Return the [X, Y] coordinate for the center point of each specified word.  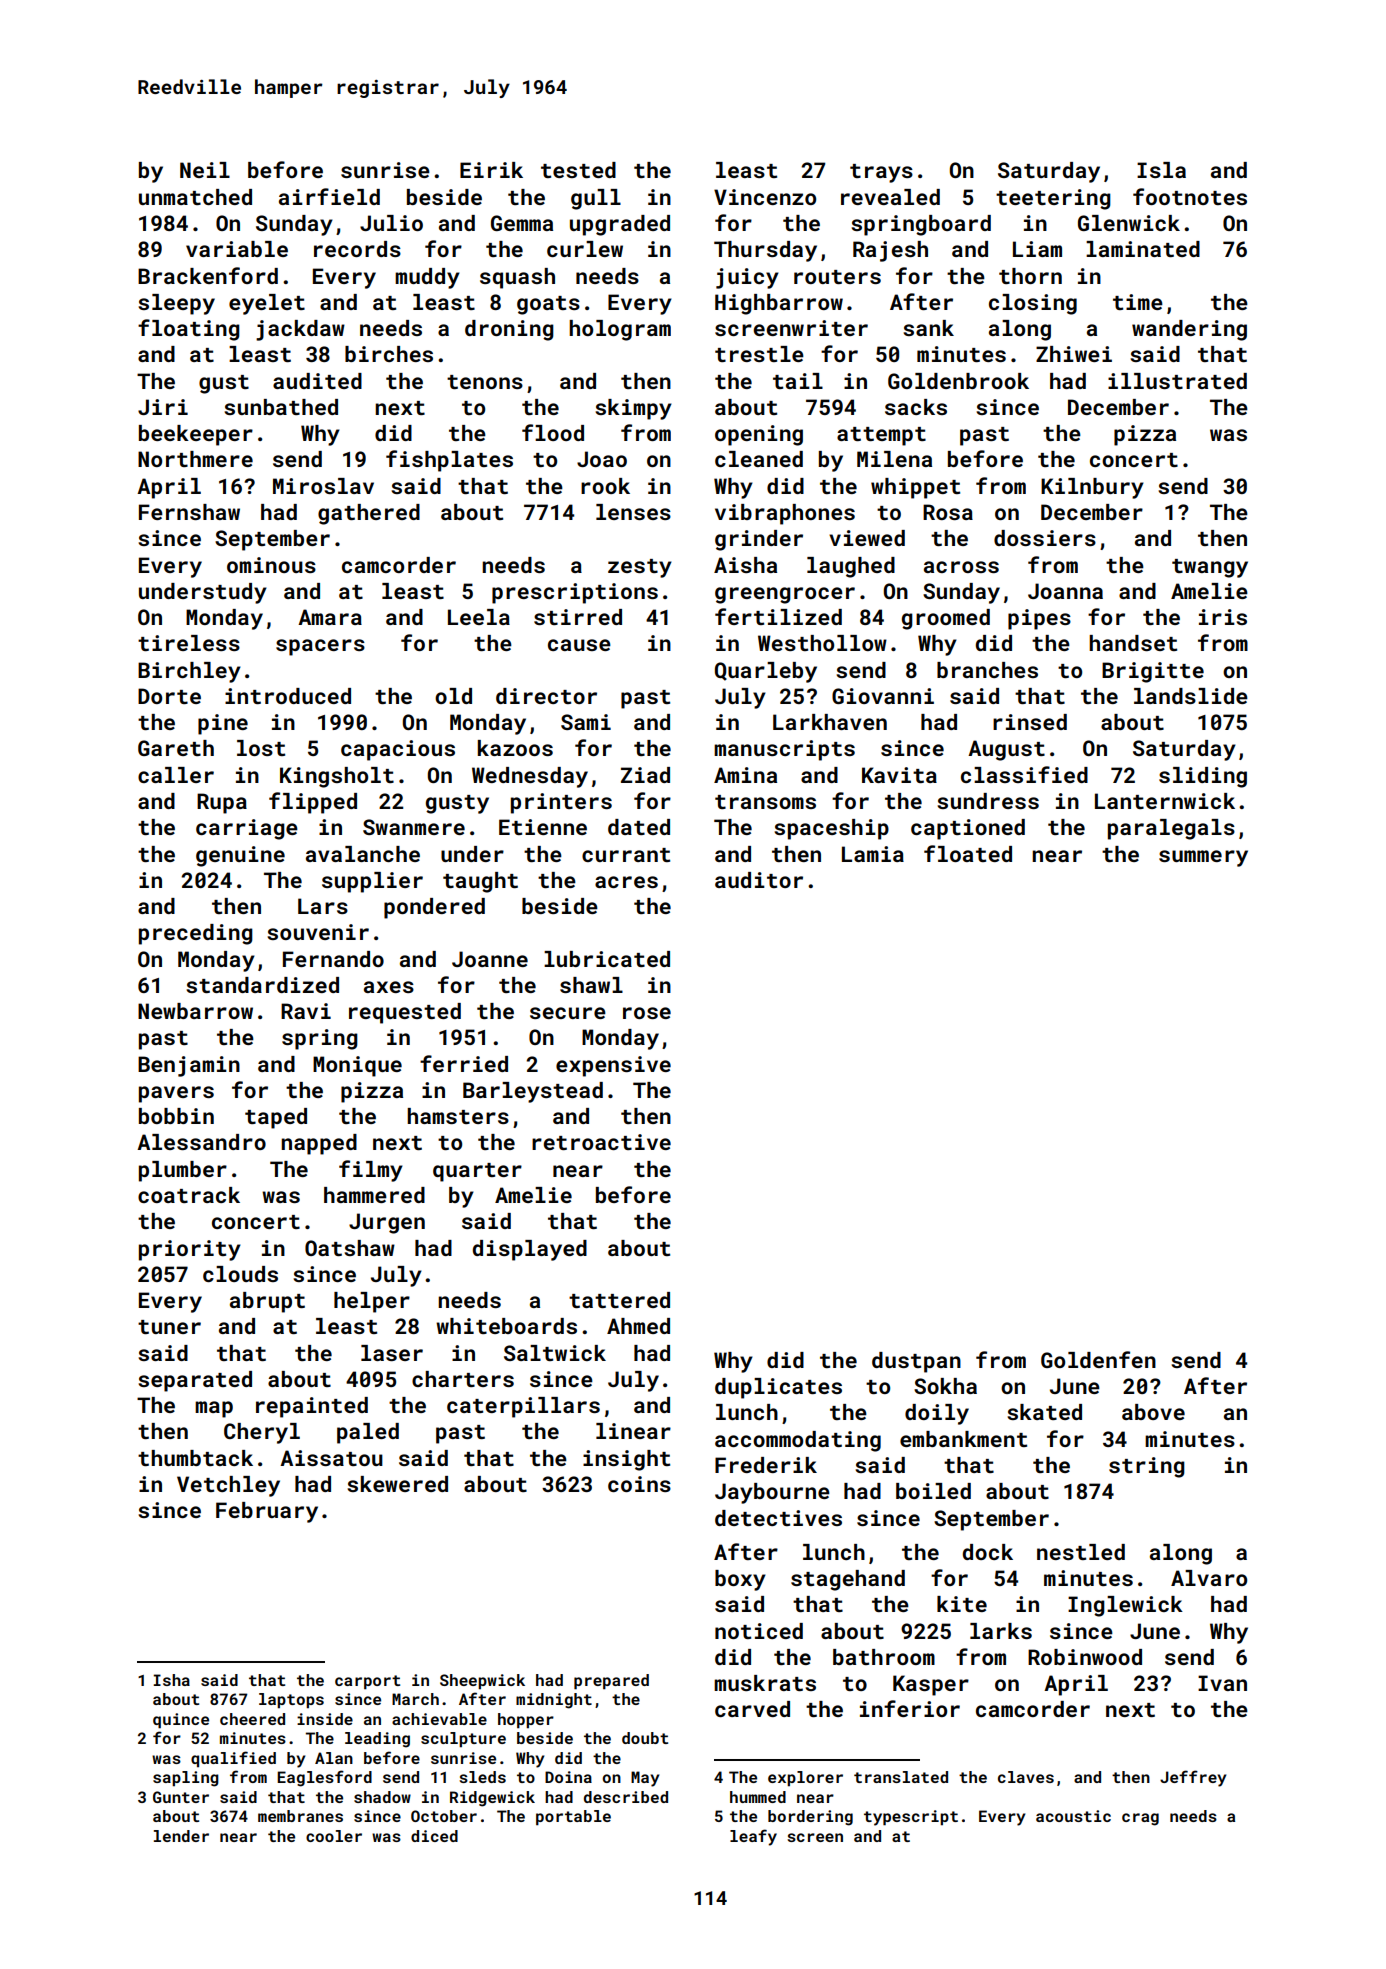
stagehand [848, 1580]
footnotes [1190, 196]
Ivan [1222, 1683]
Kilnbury [1092, 488]
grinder [759, 540]
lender [181, 1836]
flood [553, 432]
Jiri [163, 407]
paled [368, 1433]
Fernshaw [189, 512]
